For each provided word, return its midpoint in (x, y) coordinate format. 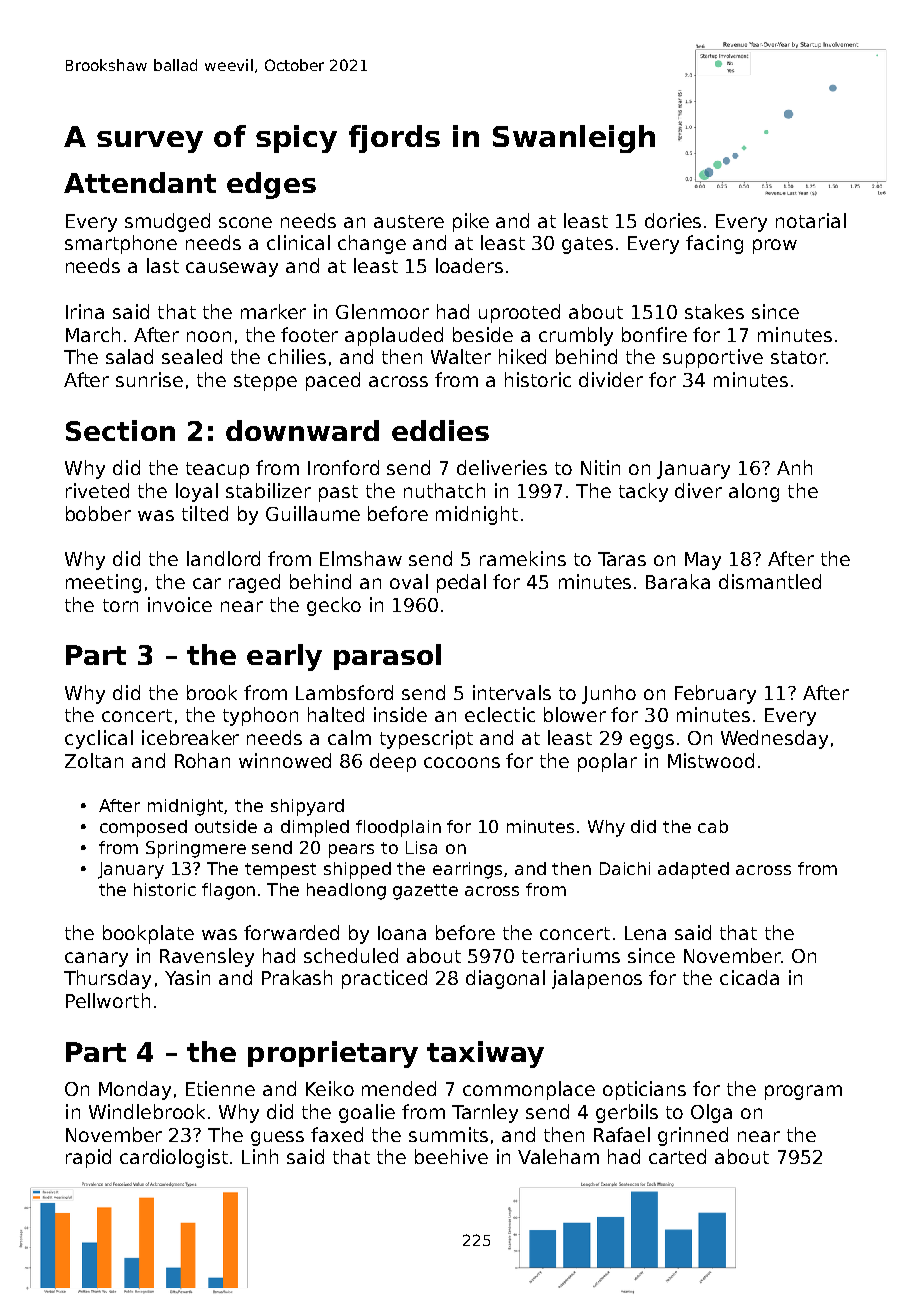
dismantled (770, 581)
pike (471, 222)
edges (271, 185)
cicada (749, 977)
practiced (384, 979)
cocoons (462, 762)
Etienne (220, 1088)
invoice (180, 604)
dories (673, 220)
